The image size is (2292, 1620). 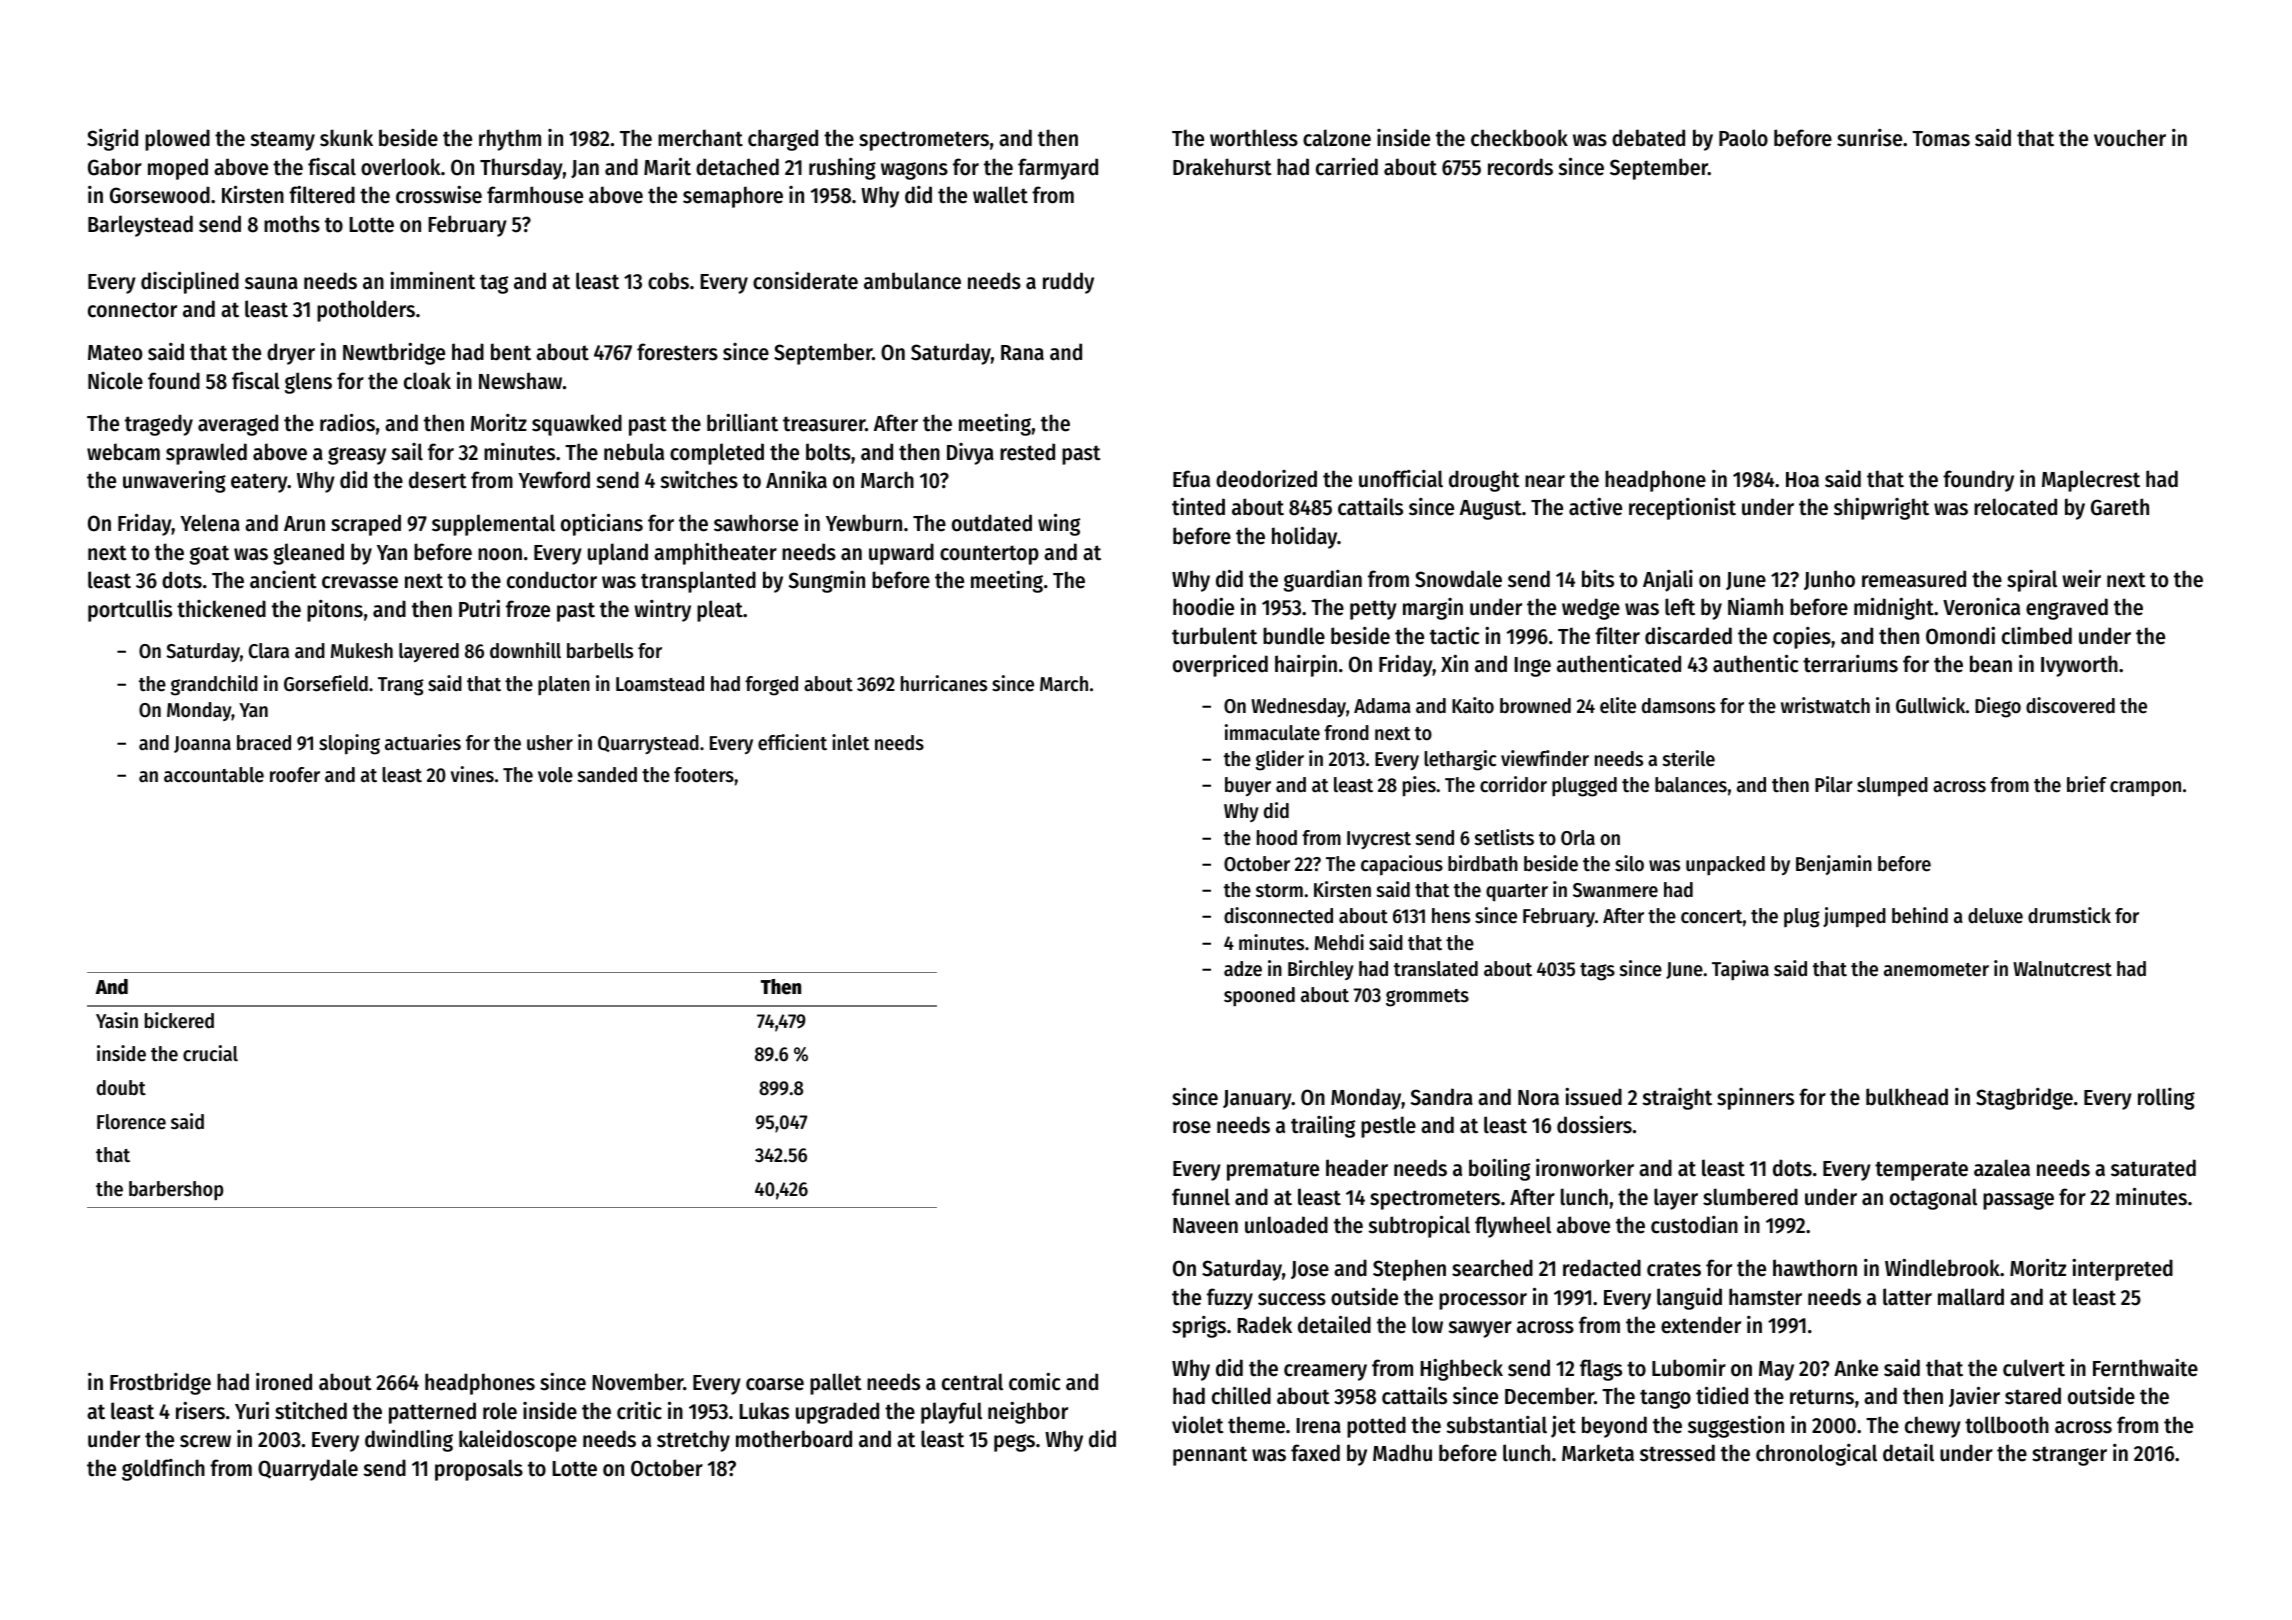 What do you see at coordinates (970, 454) in the screenshot?
I see `Divya` at bounding box center [970, 454].
